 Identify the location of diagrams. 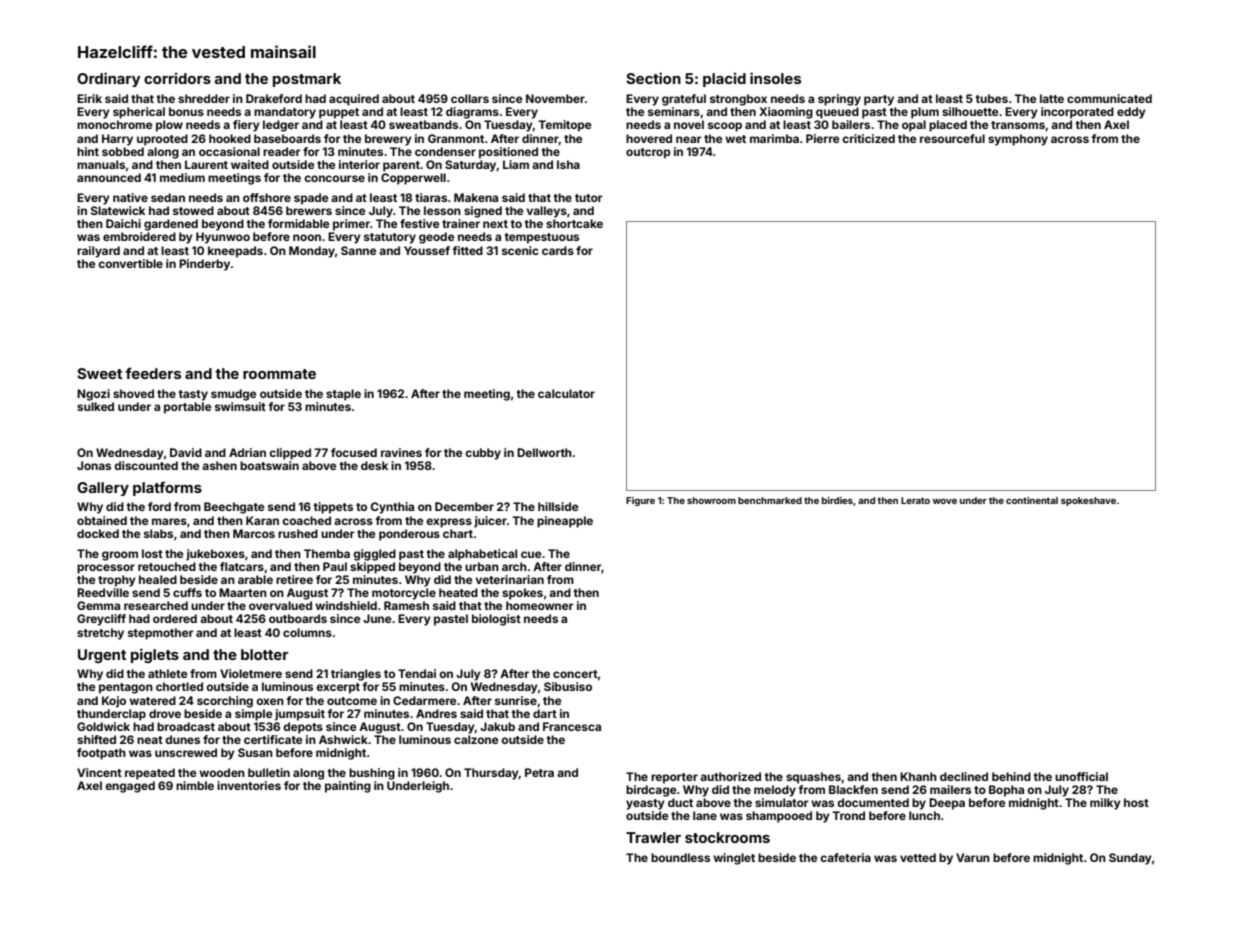
(472, 113).
